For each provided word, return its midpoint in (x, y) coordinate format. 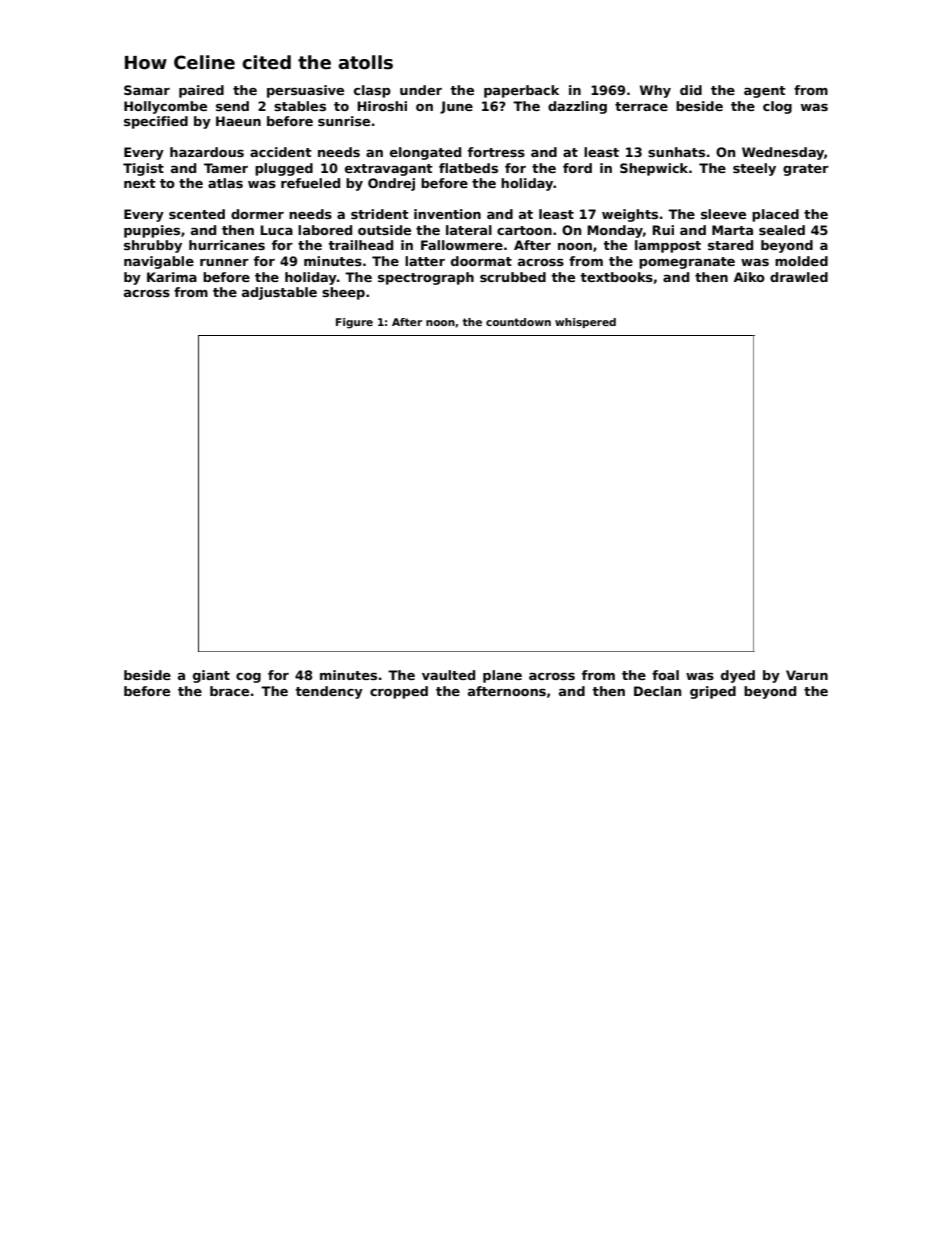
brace (229, 691)
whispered (585, 323)
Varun (807, 675)
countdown (518, 322)
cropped (399, 692)
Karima (172, 277)
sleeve (723, 214)
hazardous (207, 152)
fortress (496, 152)
